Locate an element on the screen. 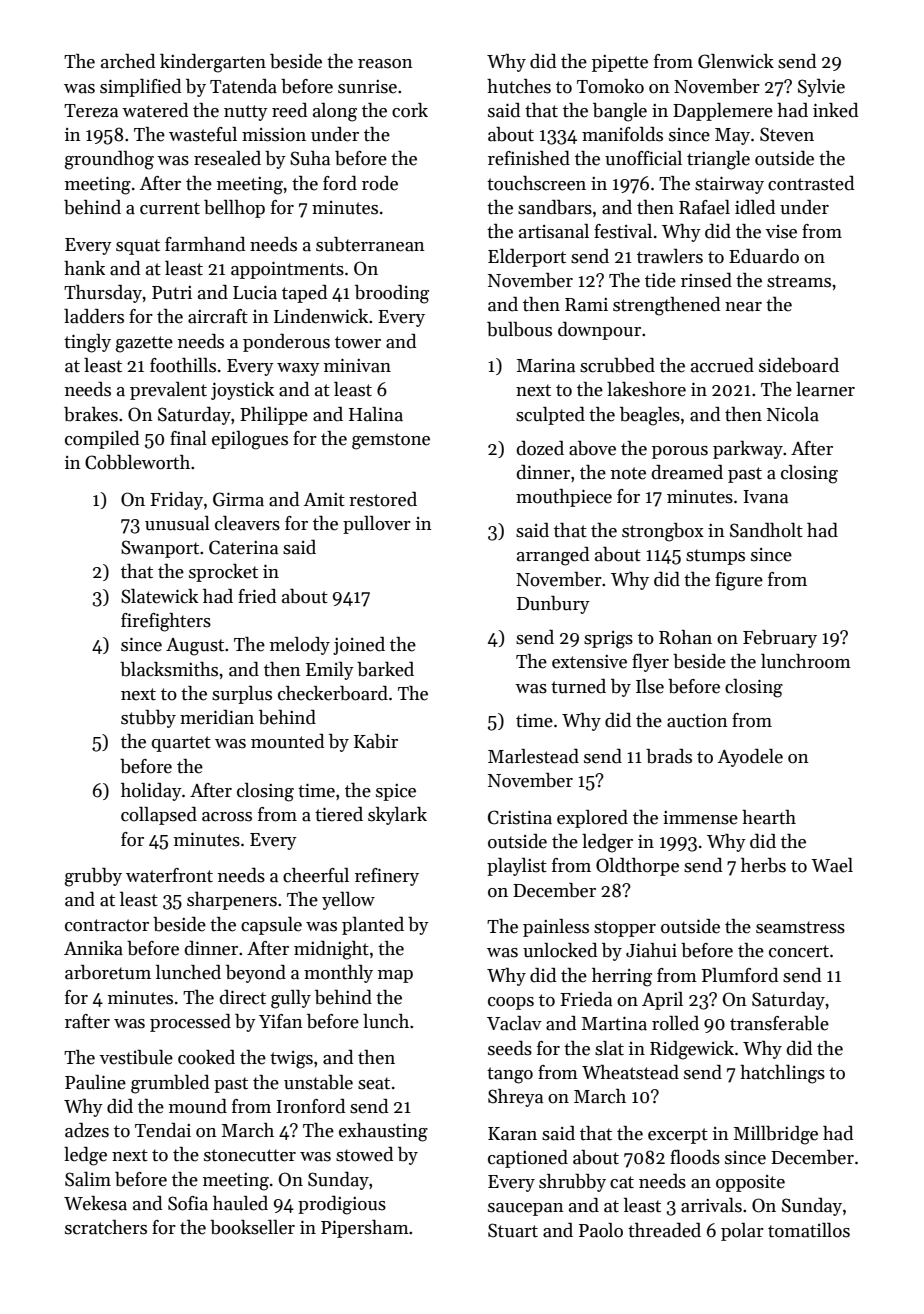 Image resolution: width=924 pixels, height=1314 pixels. Wekesa is located at coordinates (95, 1203).
